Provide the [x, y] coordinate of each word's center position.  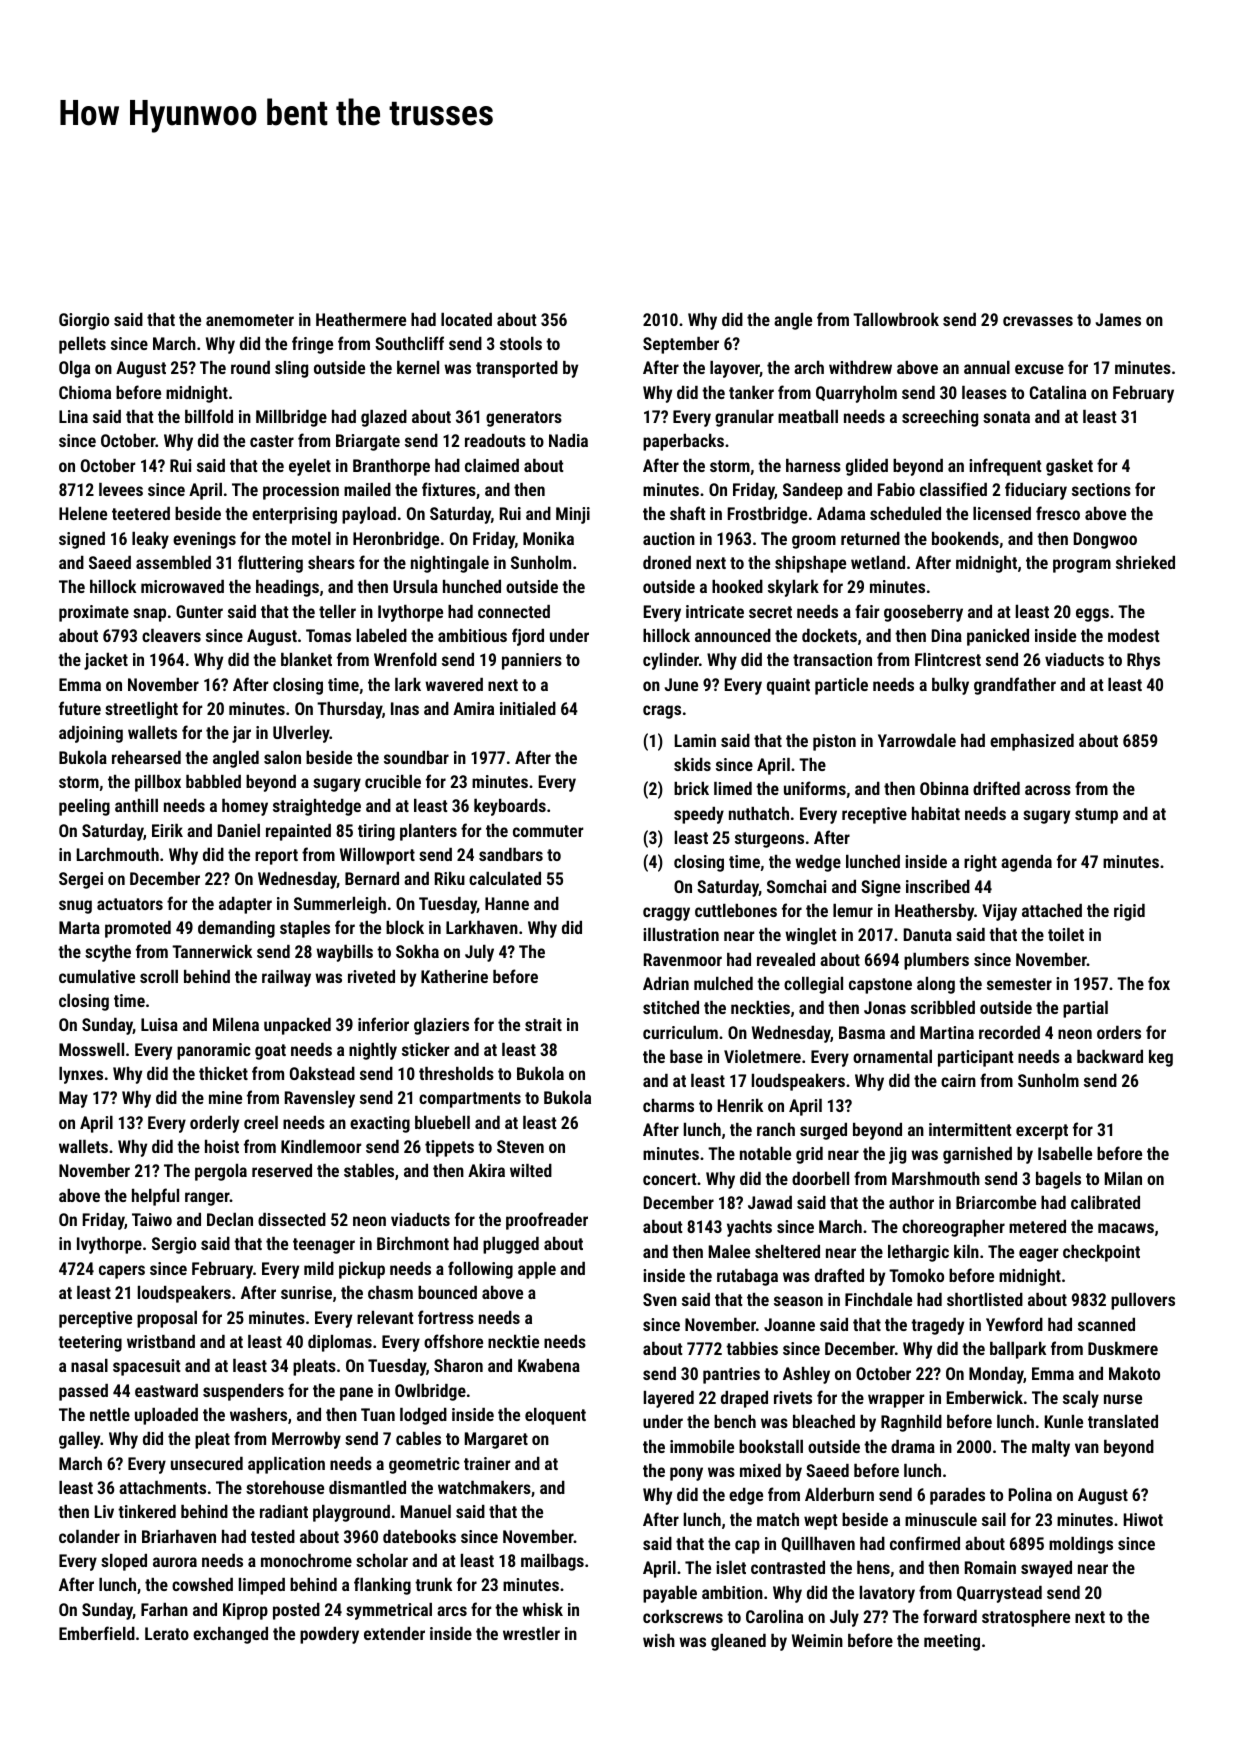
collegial [813, 985]
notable [765, 1153]
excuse [1039, 369]
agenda [1026, 863]
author [911, 1202]
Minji [573, 515]
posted [296, 1611]
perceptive [95, 1319]
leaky [150, 540]
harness [813, 465]
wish [659, 1640]
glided [867, 467]
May [73, 1099]
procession [301, 491]
